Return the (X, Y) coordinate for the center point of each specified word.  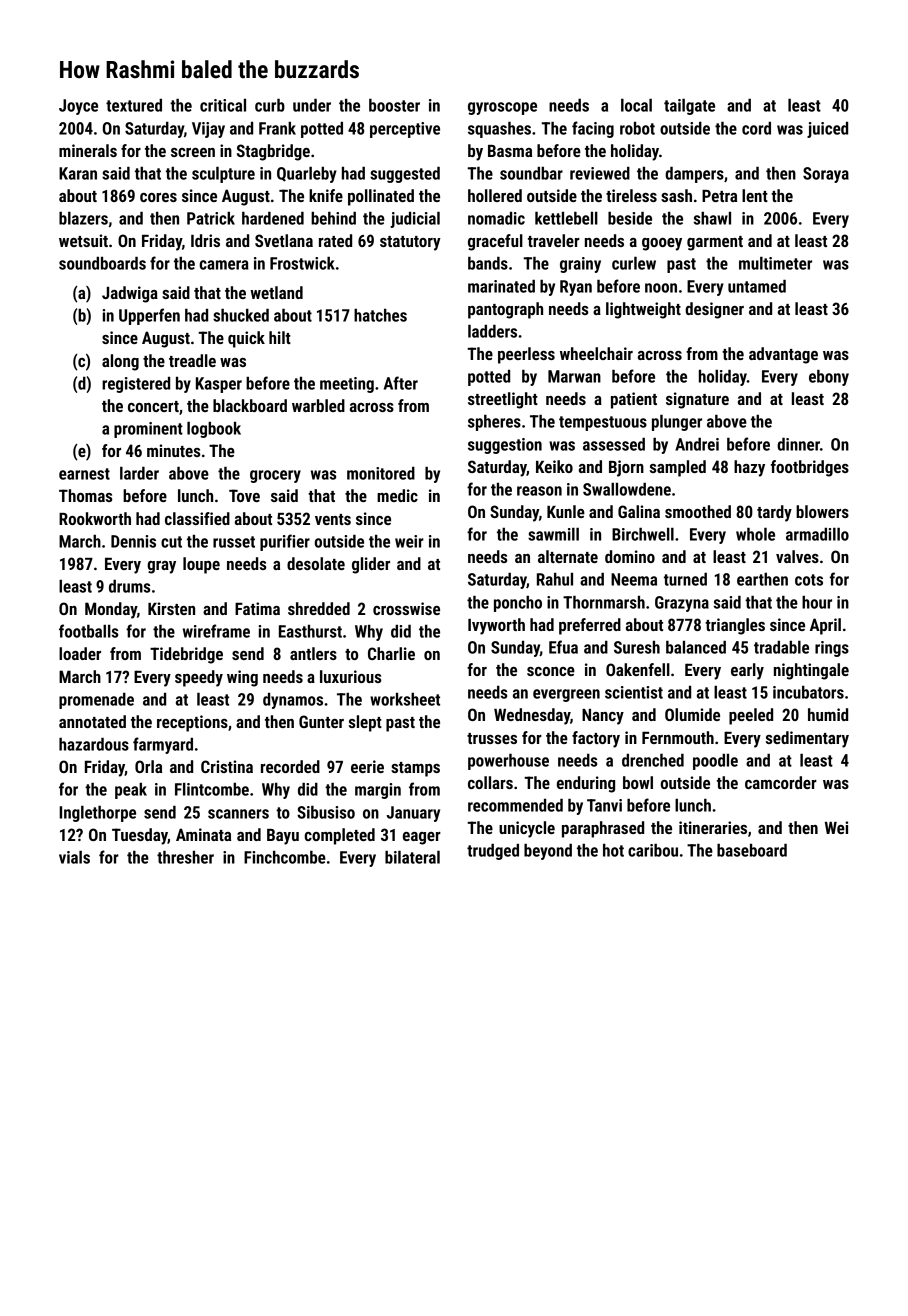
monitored (381, 473)
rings (832, 649)
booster (394, 105)
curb (270, 105)
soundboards (102, 263)
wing (242, 678)
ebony (829, 378)
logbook (214, 430)
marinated (501, 286)
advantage (783, 355)
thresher (185, 857)
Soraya (826, 175)
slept (365, 723)
